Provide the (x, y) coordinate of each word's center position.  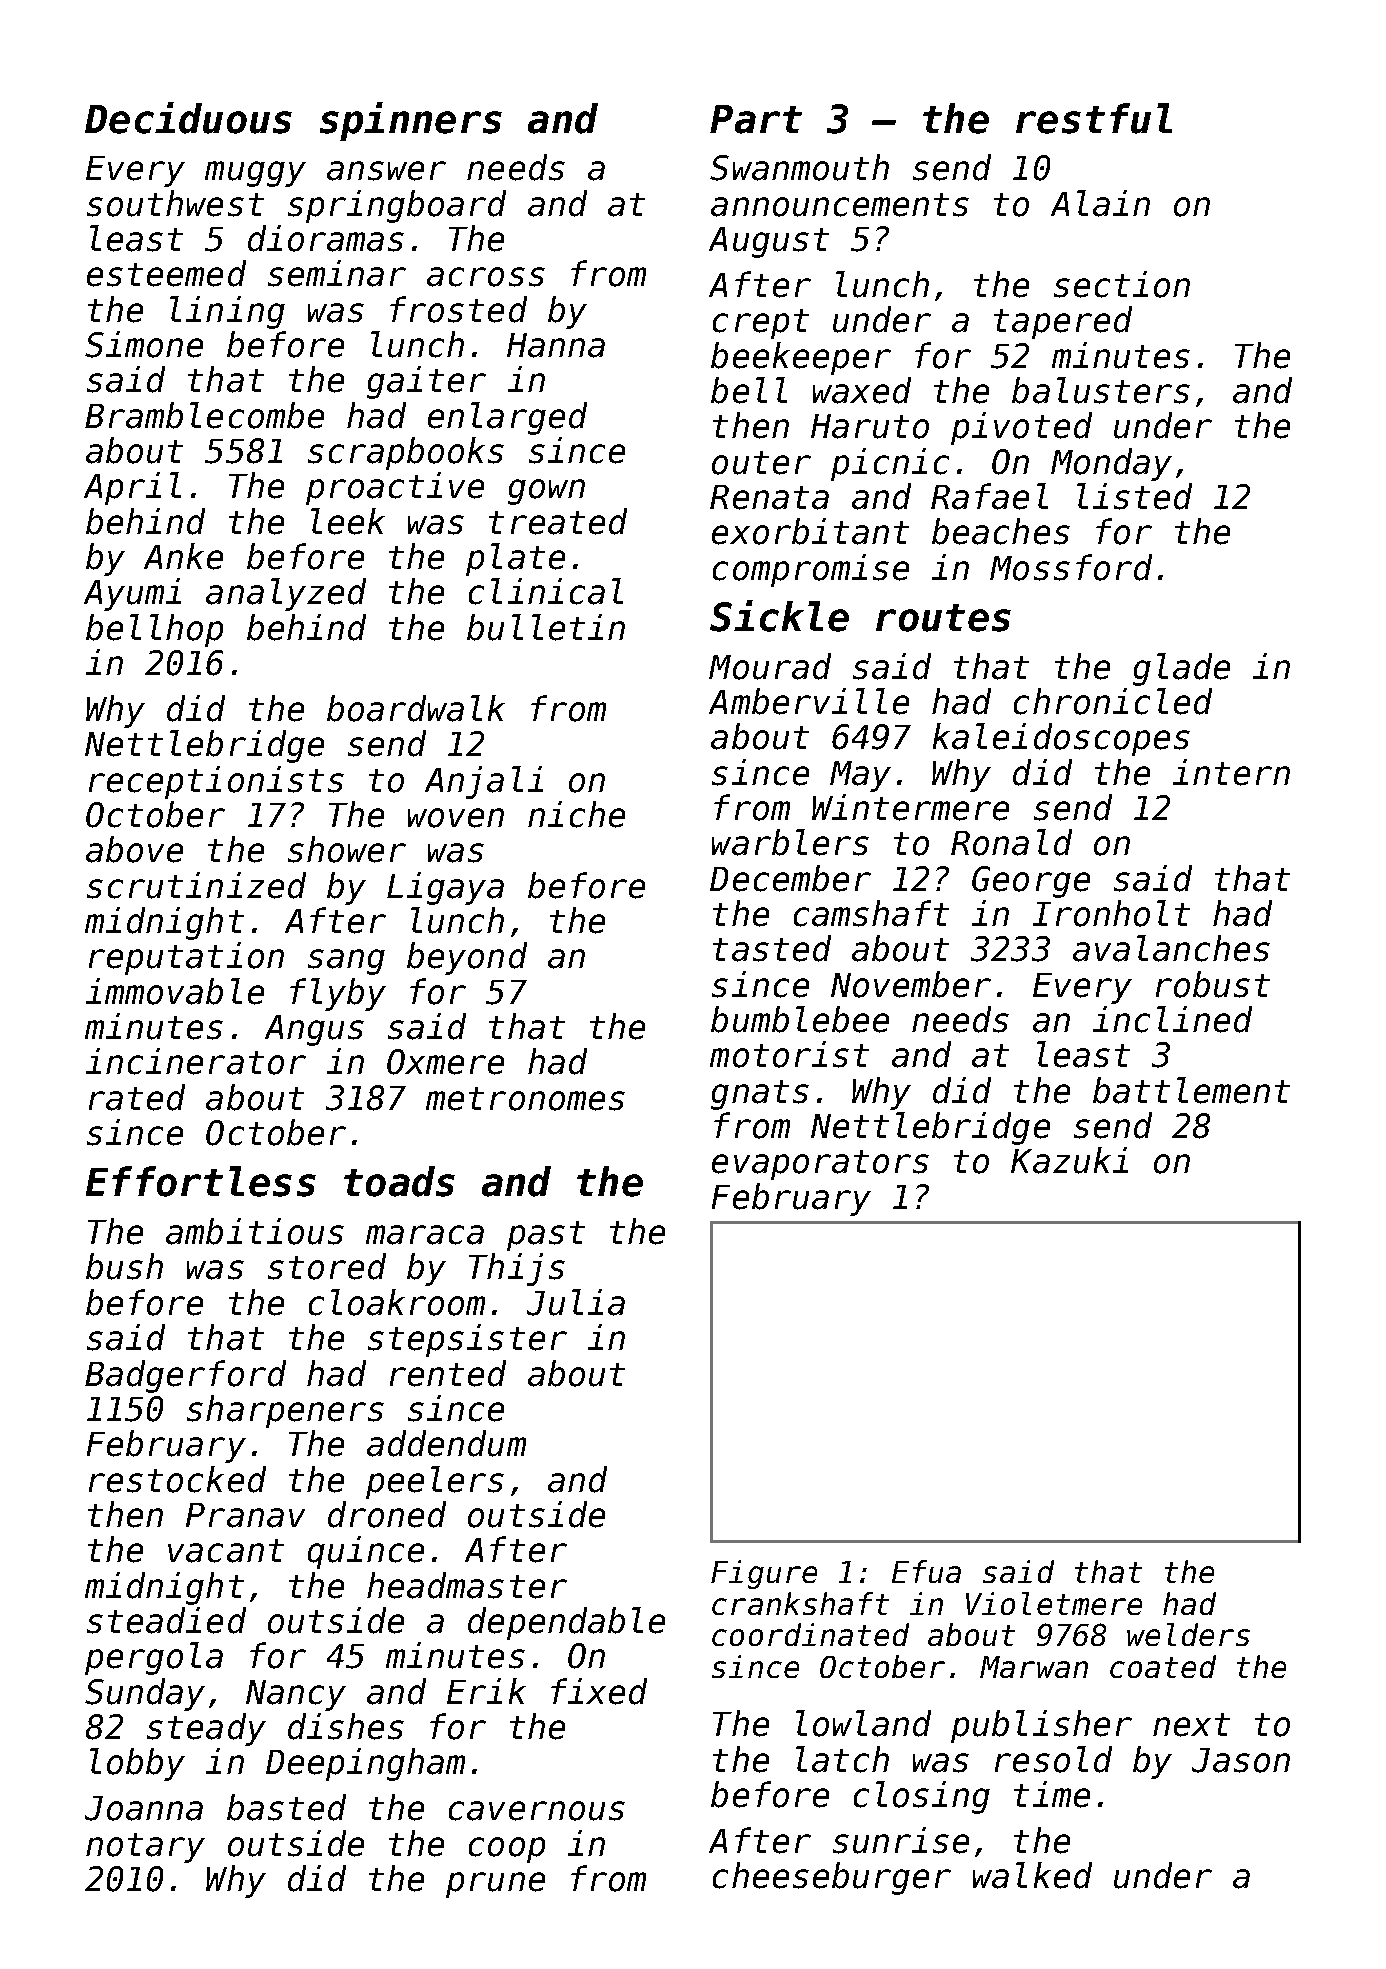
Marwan (1034, 1667)
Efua (926, 1571)
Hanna (556, 345)
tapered (1063, 322)
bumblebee (800, 1019)
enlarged (507, 418)
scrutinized (196, 885)
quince (366, 1552)
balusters (1101, 390)
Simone (144, 344)
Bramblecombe (204, 415)
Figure (764, 1574)
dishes (346, 1726)
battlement (1191, 1090)
